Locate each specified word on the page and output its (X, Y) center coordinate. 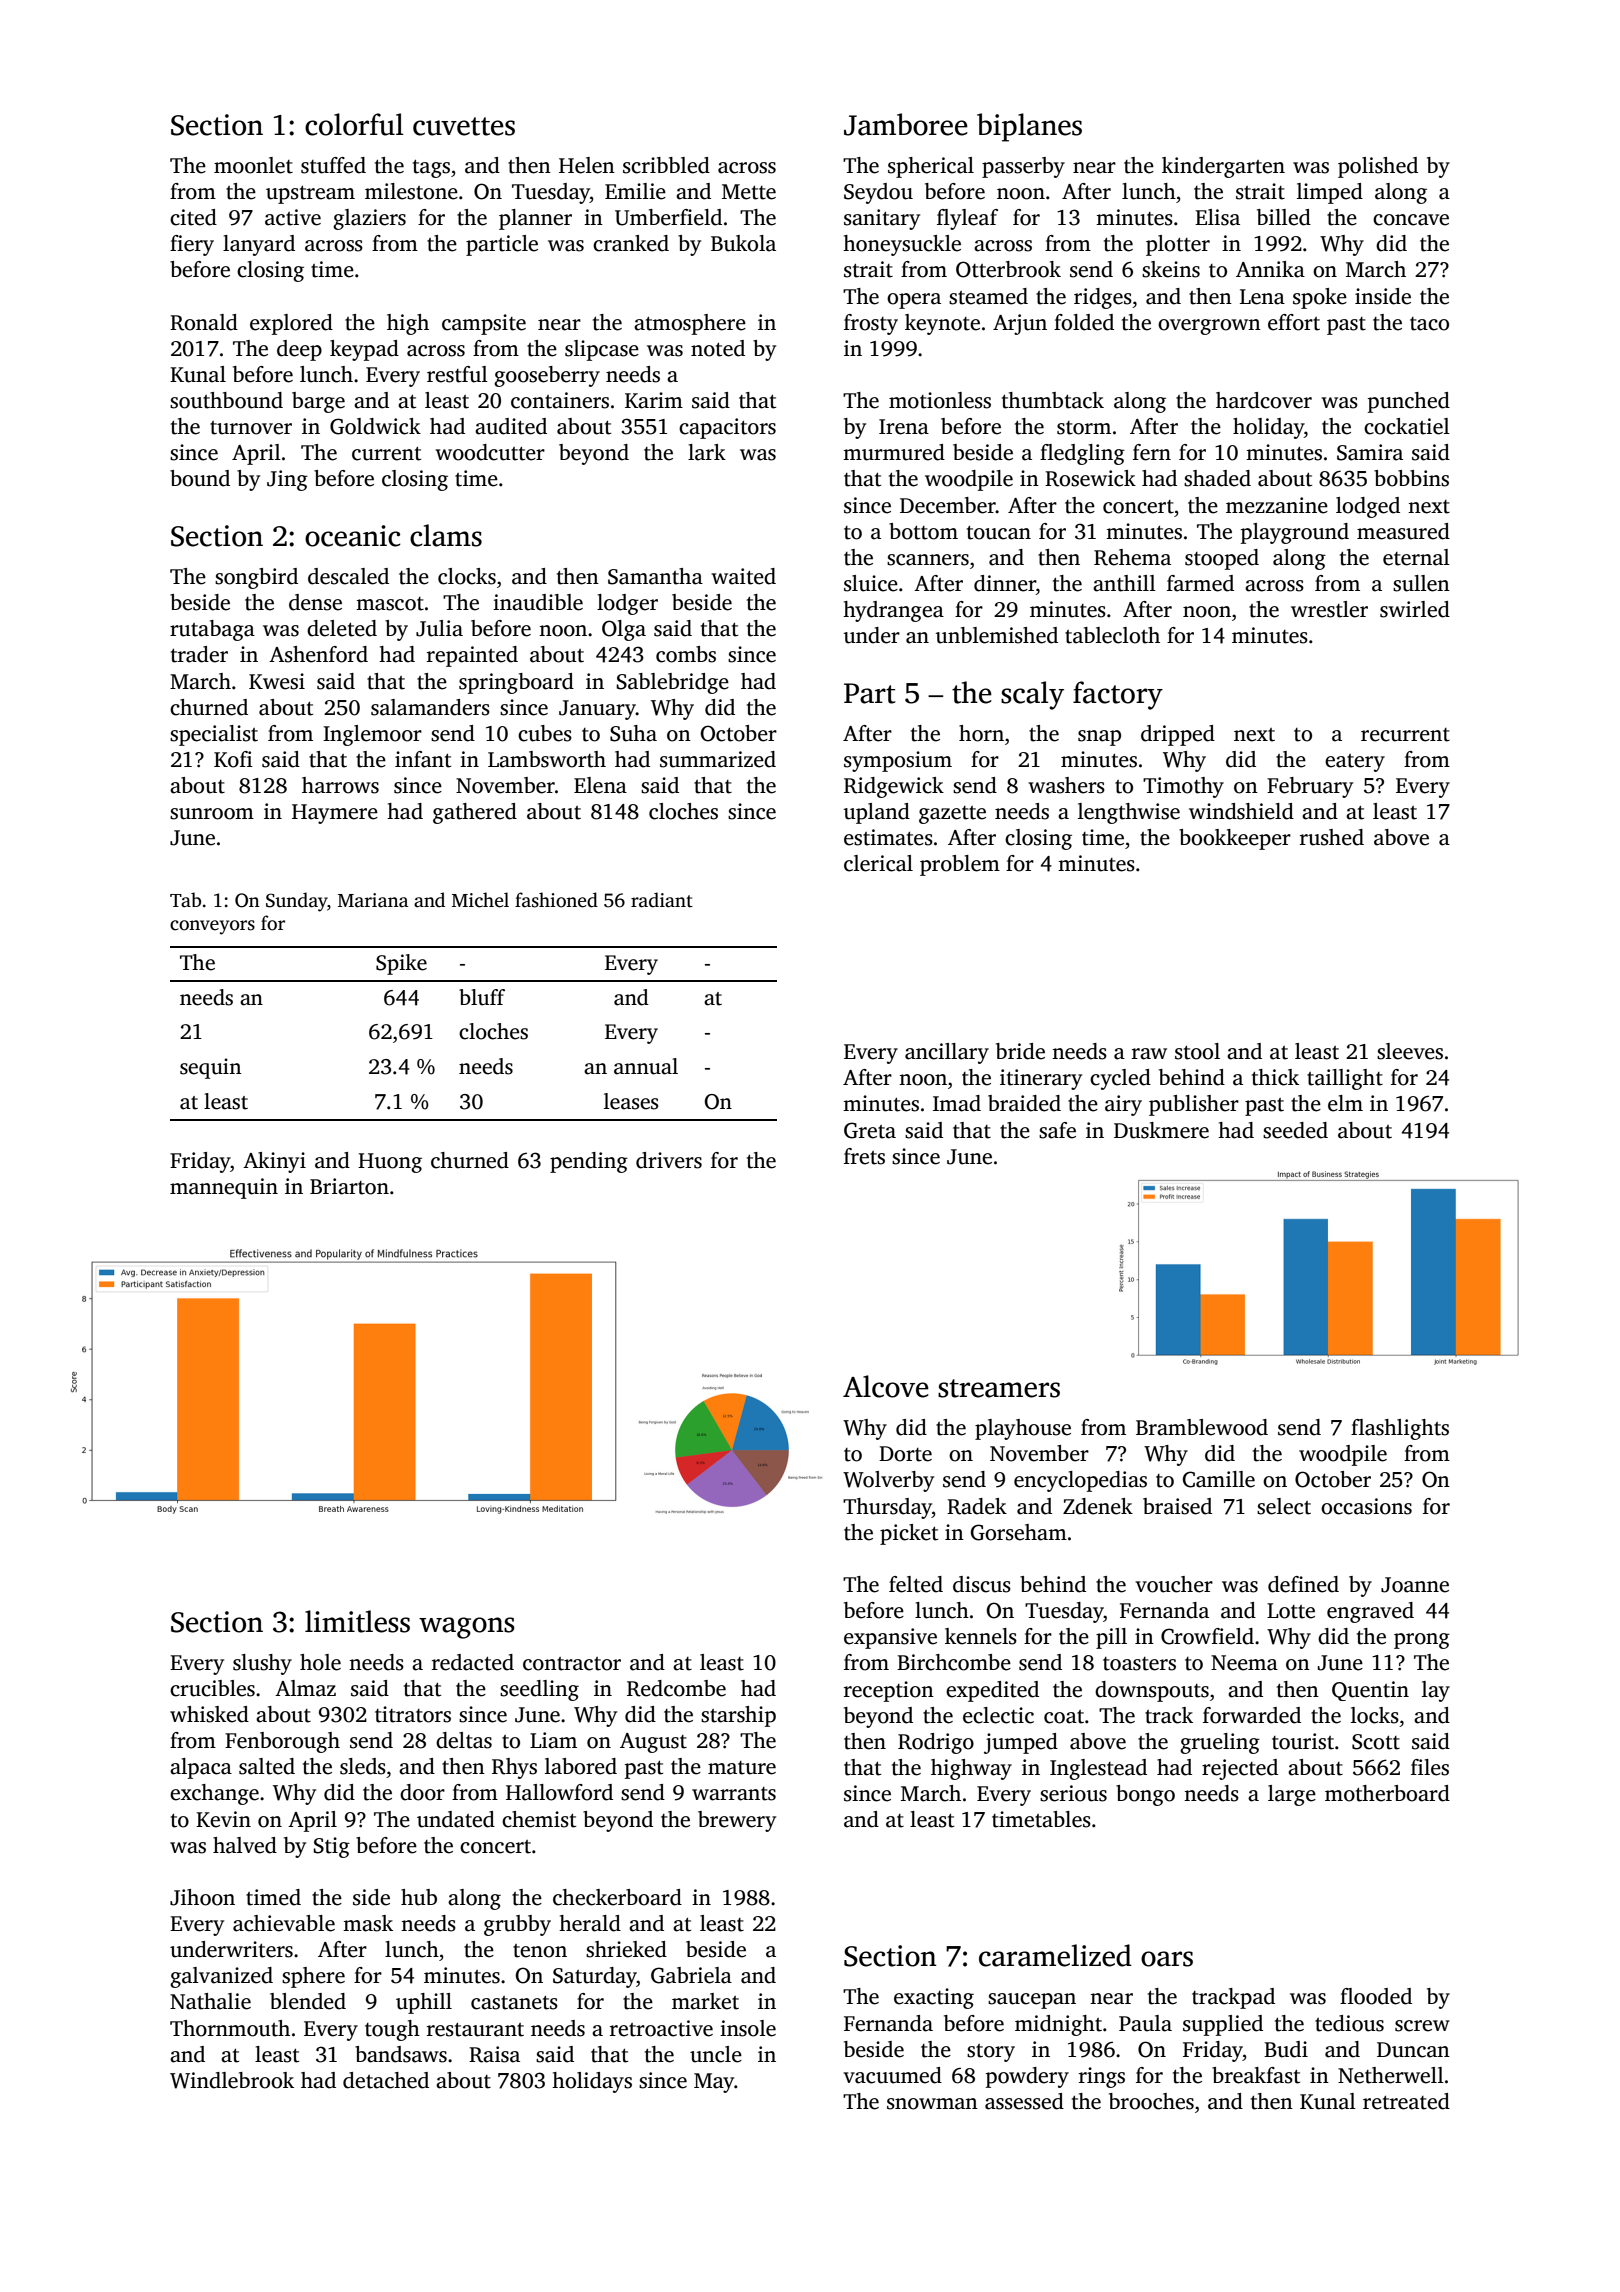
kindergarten (1223, 167)
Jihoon (202, 1897)
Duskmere (1161, 1130)
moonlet (253, 165)
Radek (977, 1506)
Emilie (635, 191)
